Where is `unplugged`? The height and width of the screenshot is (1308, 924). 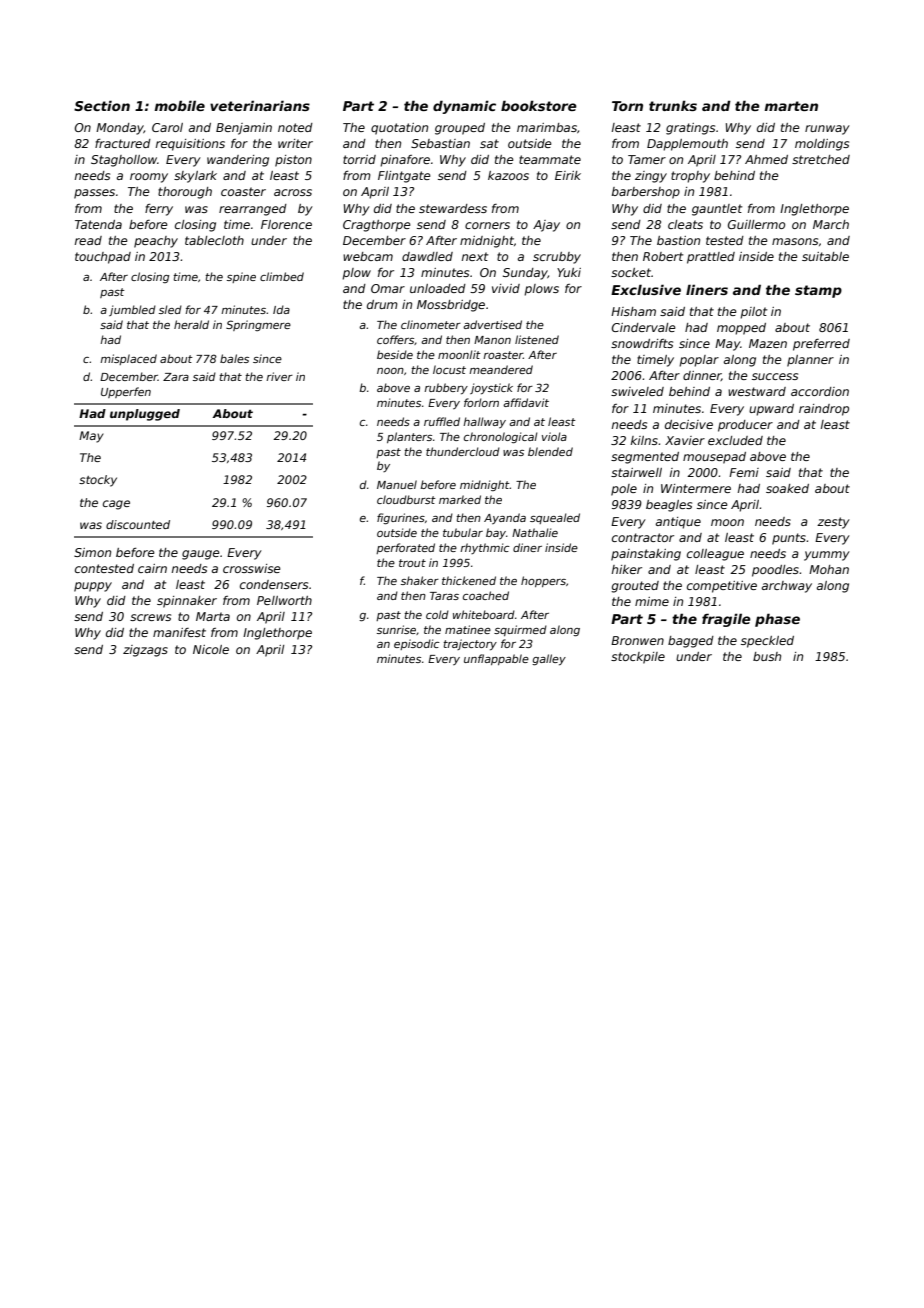
unplugged is located at coordinates (145, 415).
